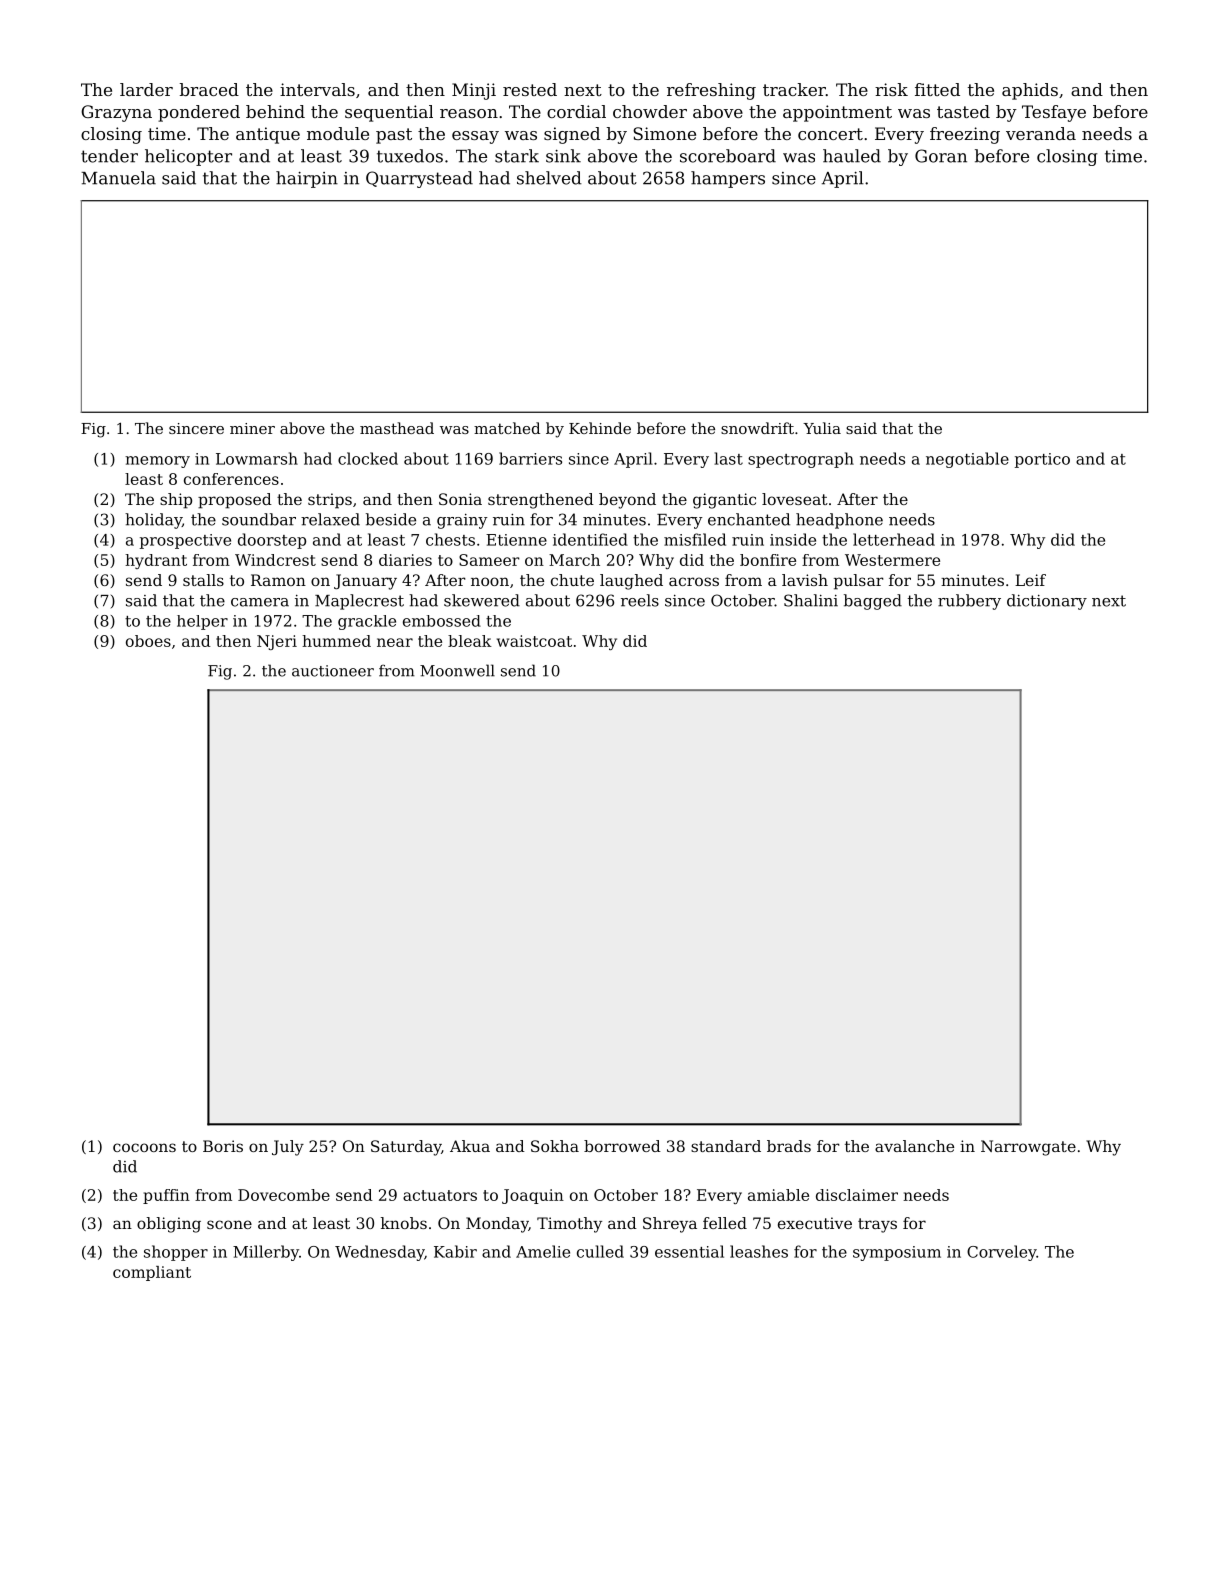 The width and height of the document is (1229, 1591). Describe the element at coordinates (894, 539) in the document. I see `letterhead` at that location.
